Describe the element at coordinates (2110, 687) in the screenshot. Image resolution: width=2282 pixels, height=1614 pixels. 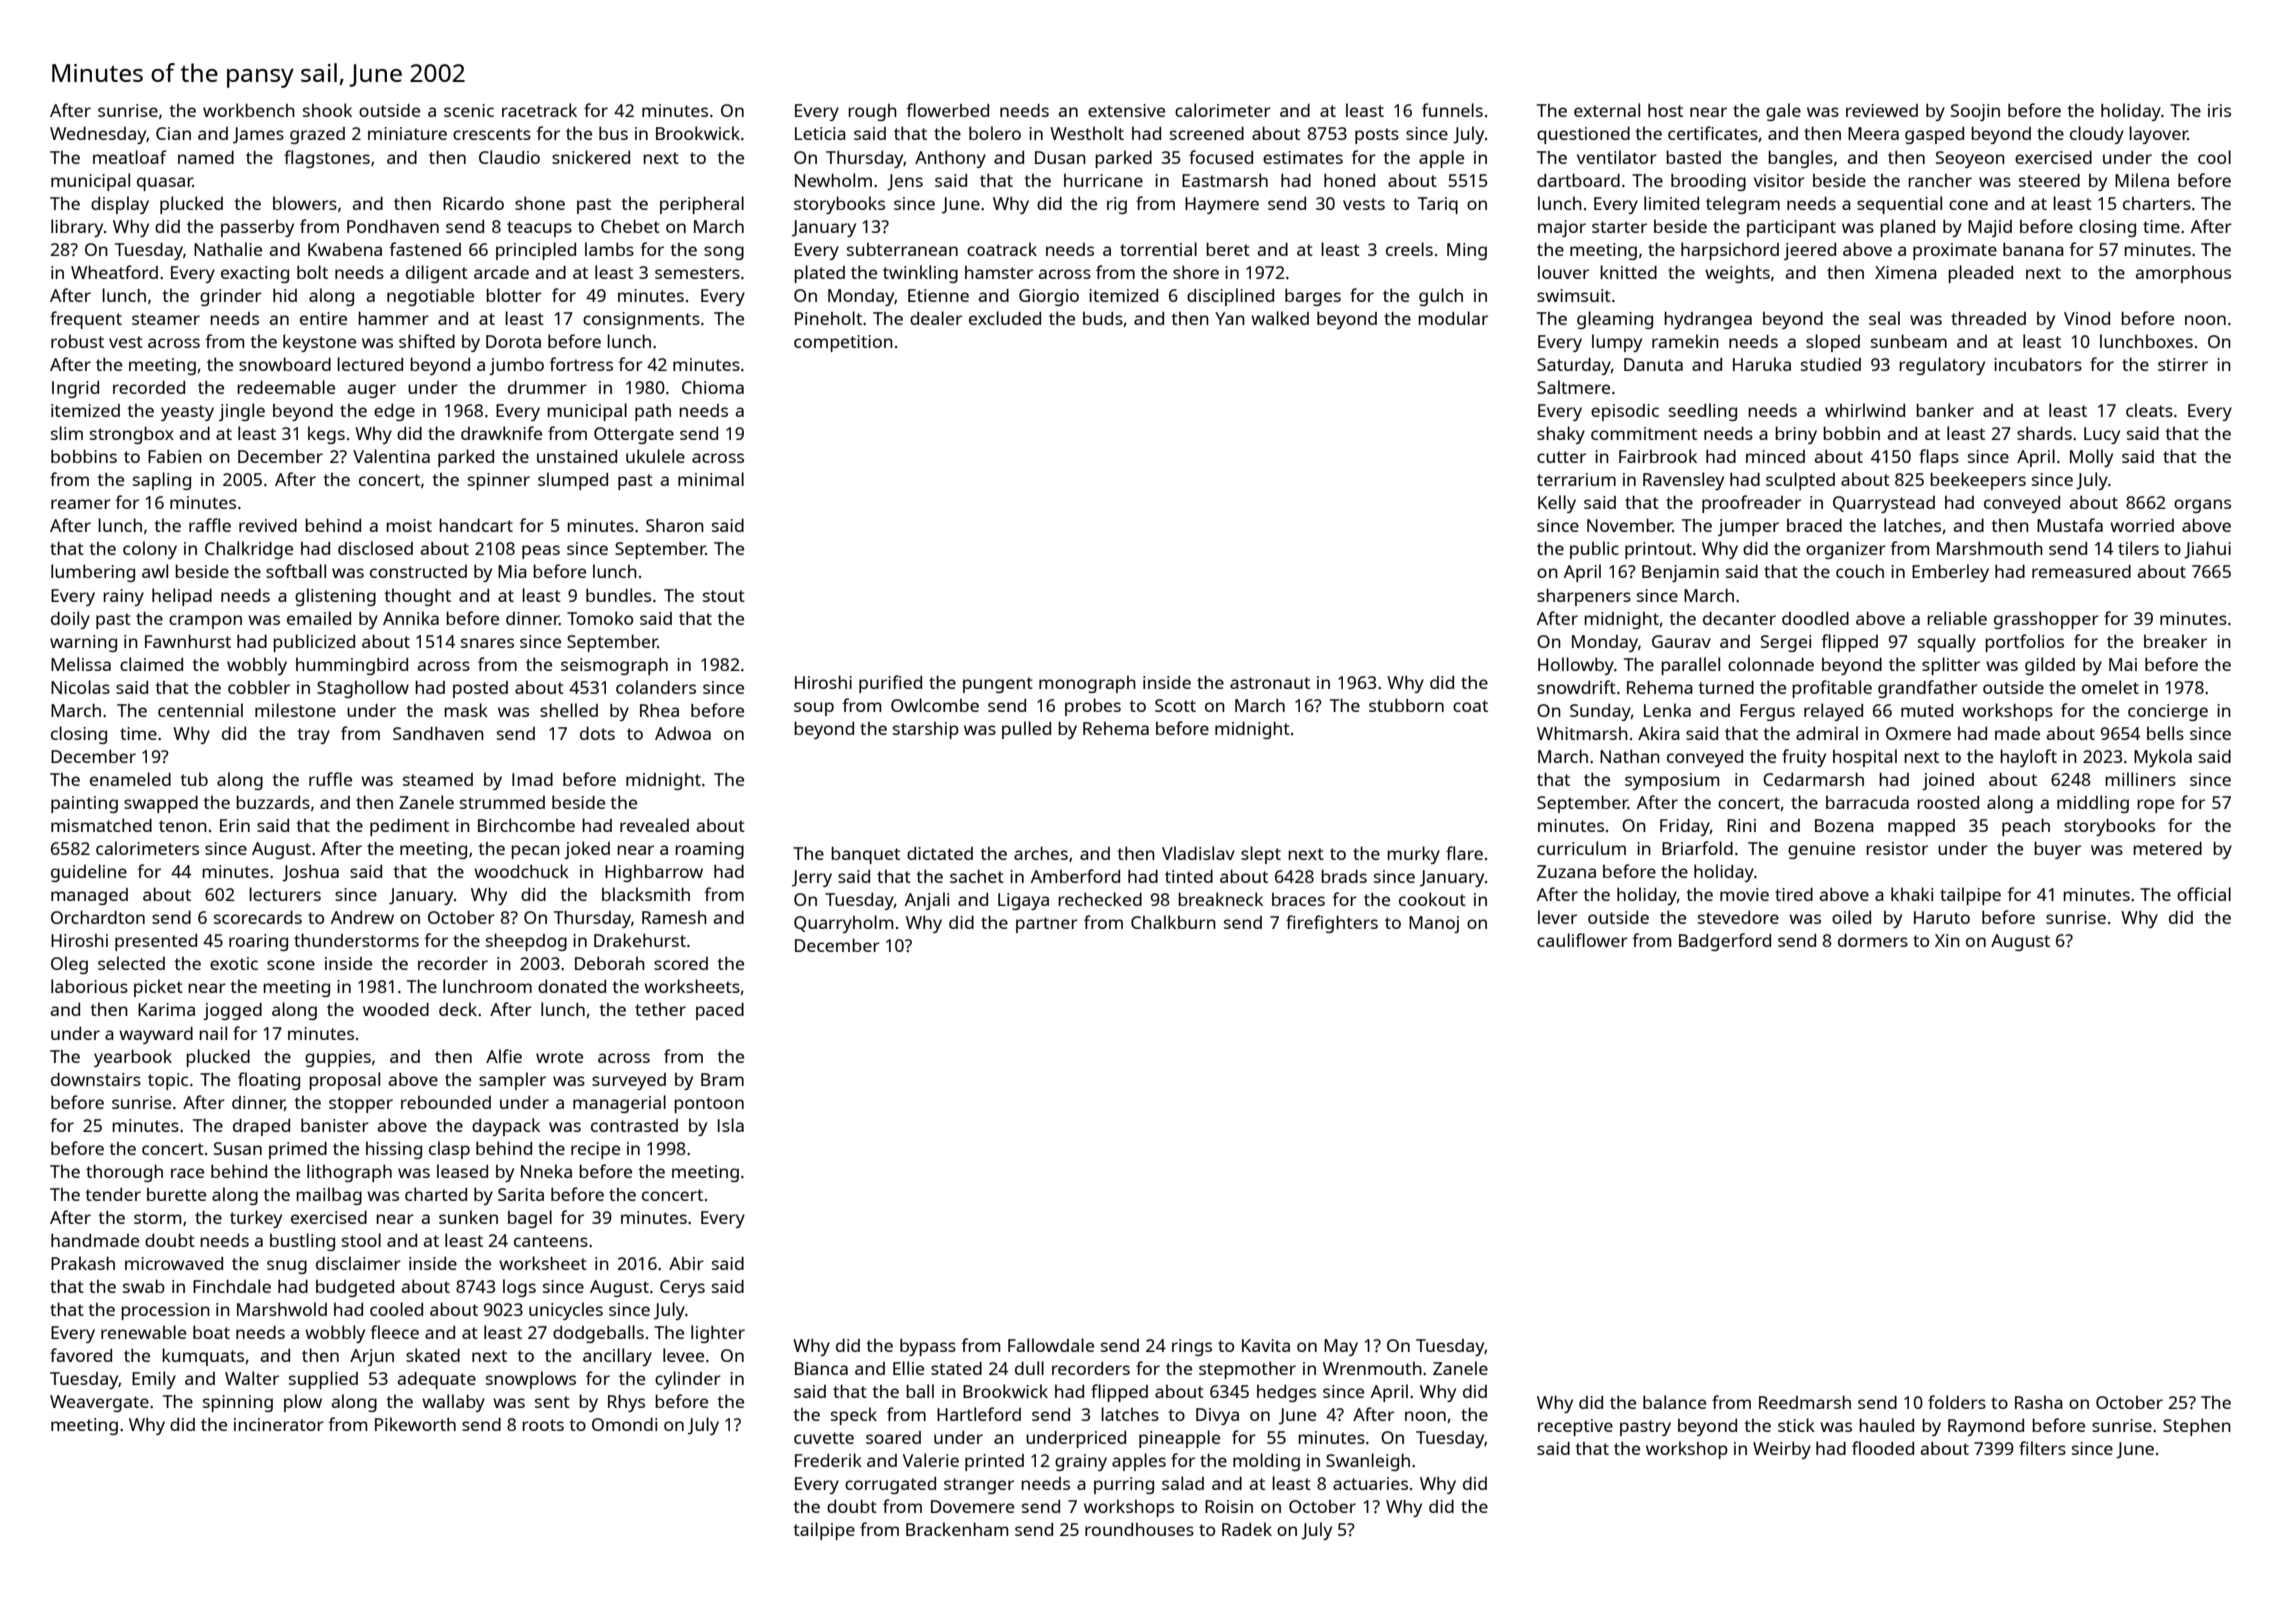
I see `omelet` at that location.
